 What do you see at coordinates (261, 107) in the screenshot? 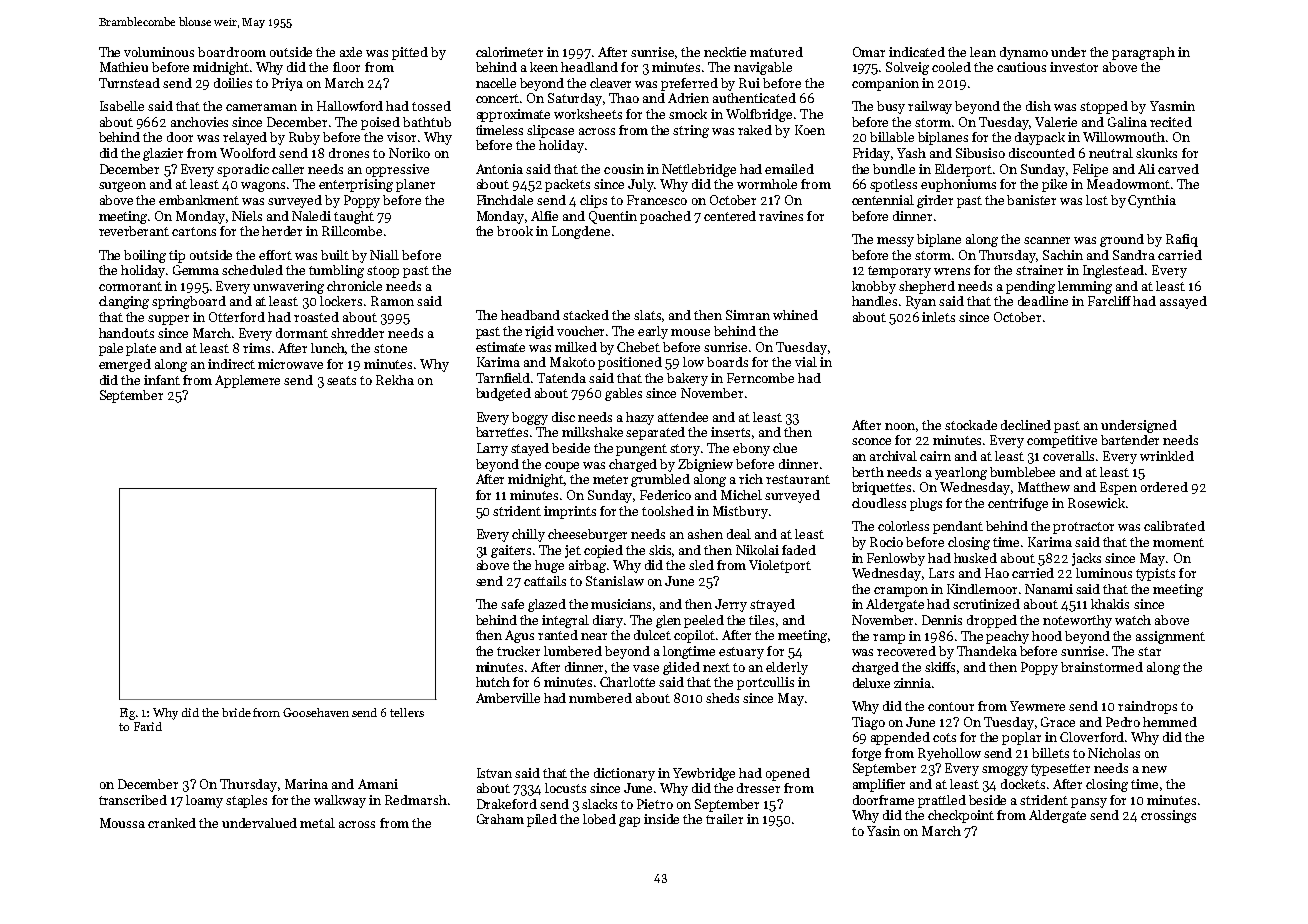
I see `cameraman` at bounding box center [261, 107].
